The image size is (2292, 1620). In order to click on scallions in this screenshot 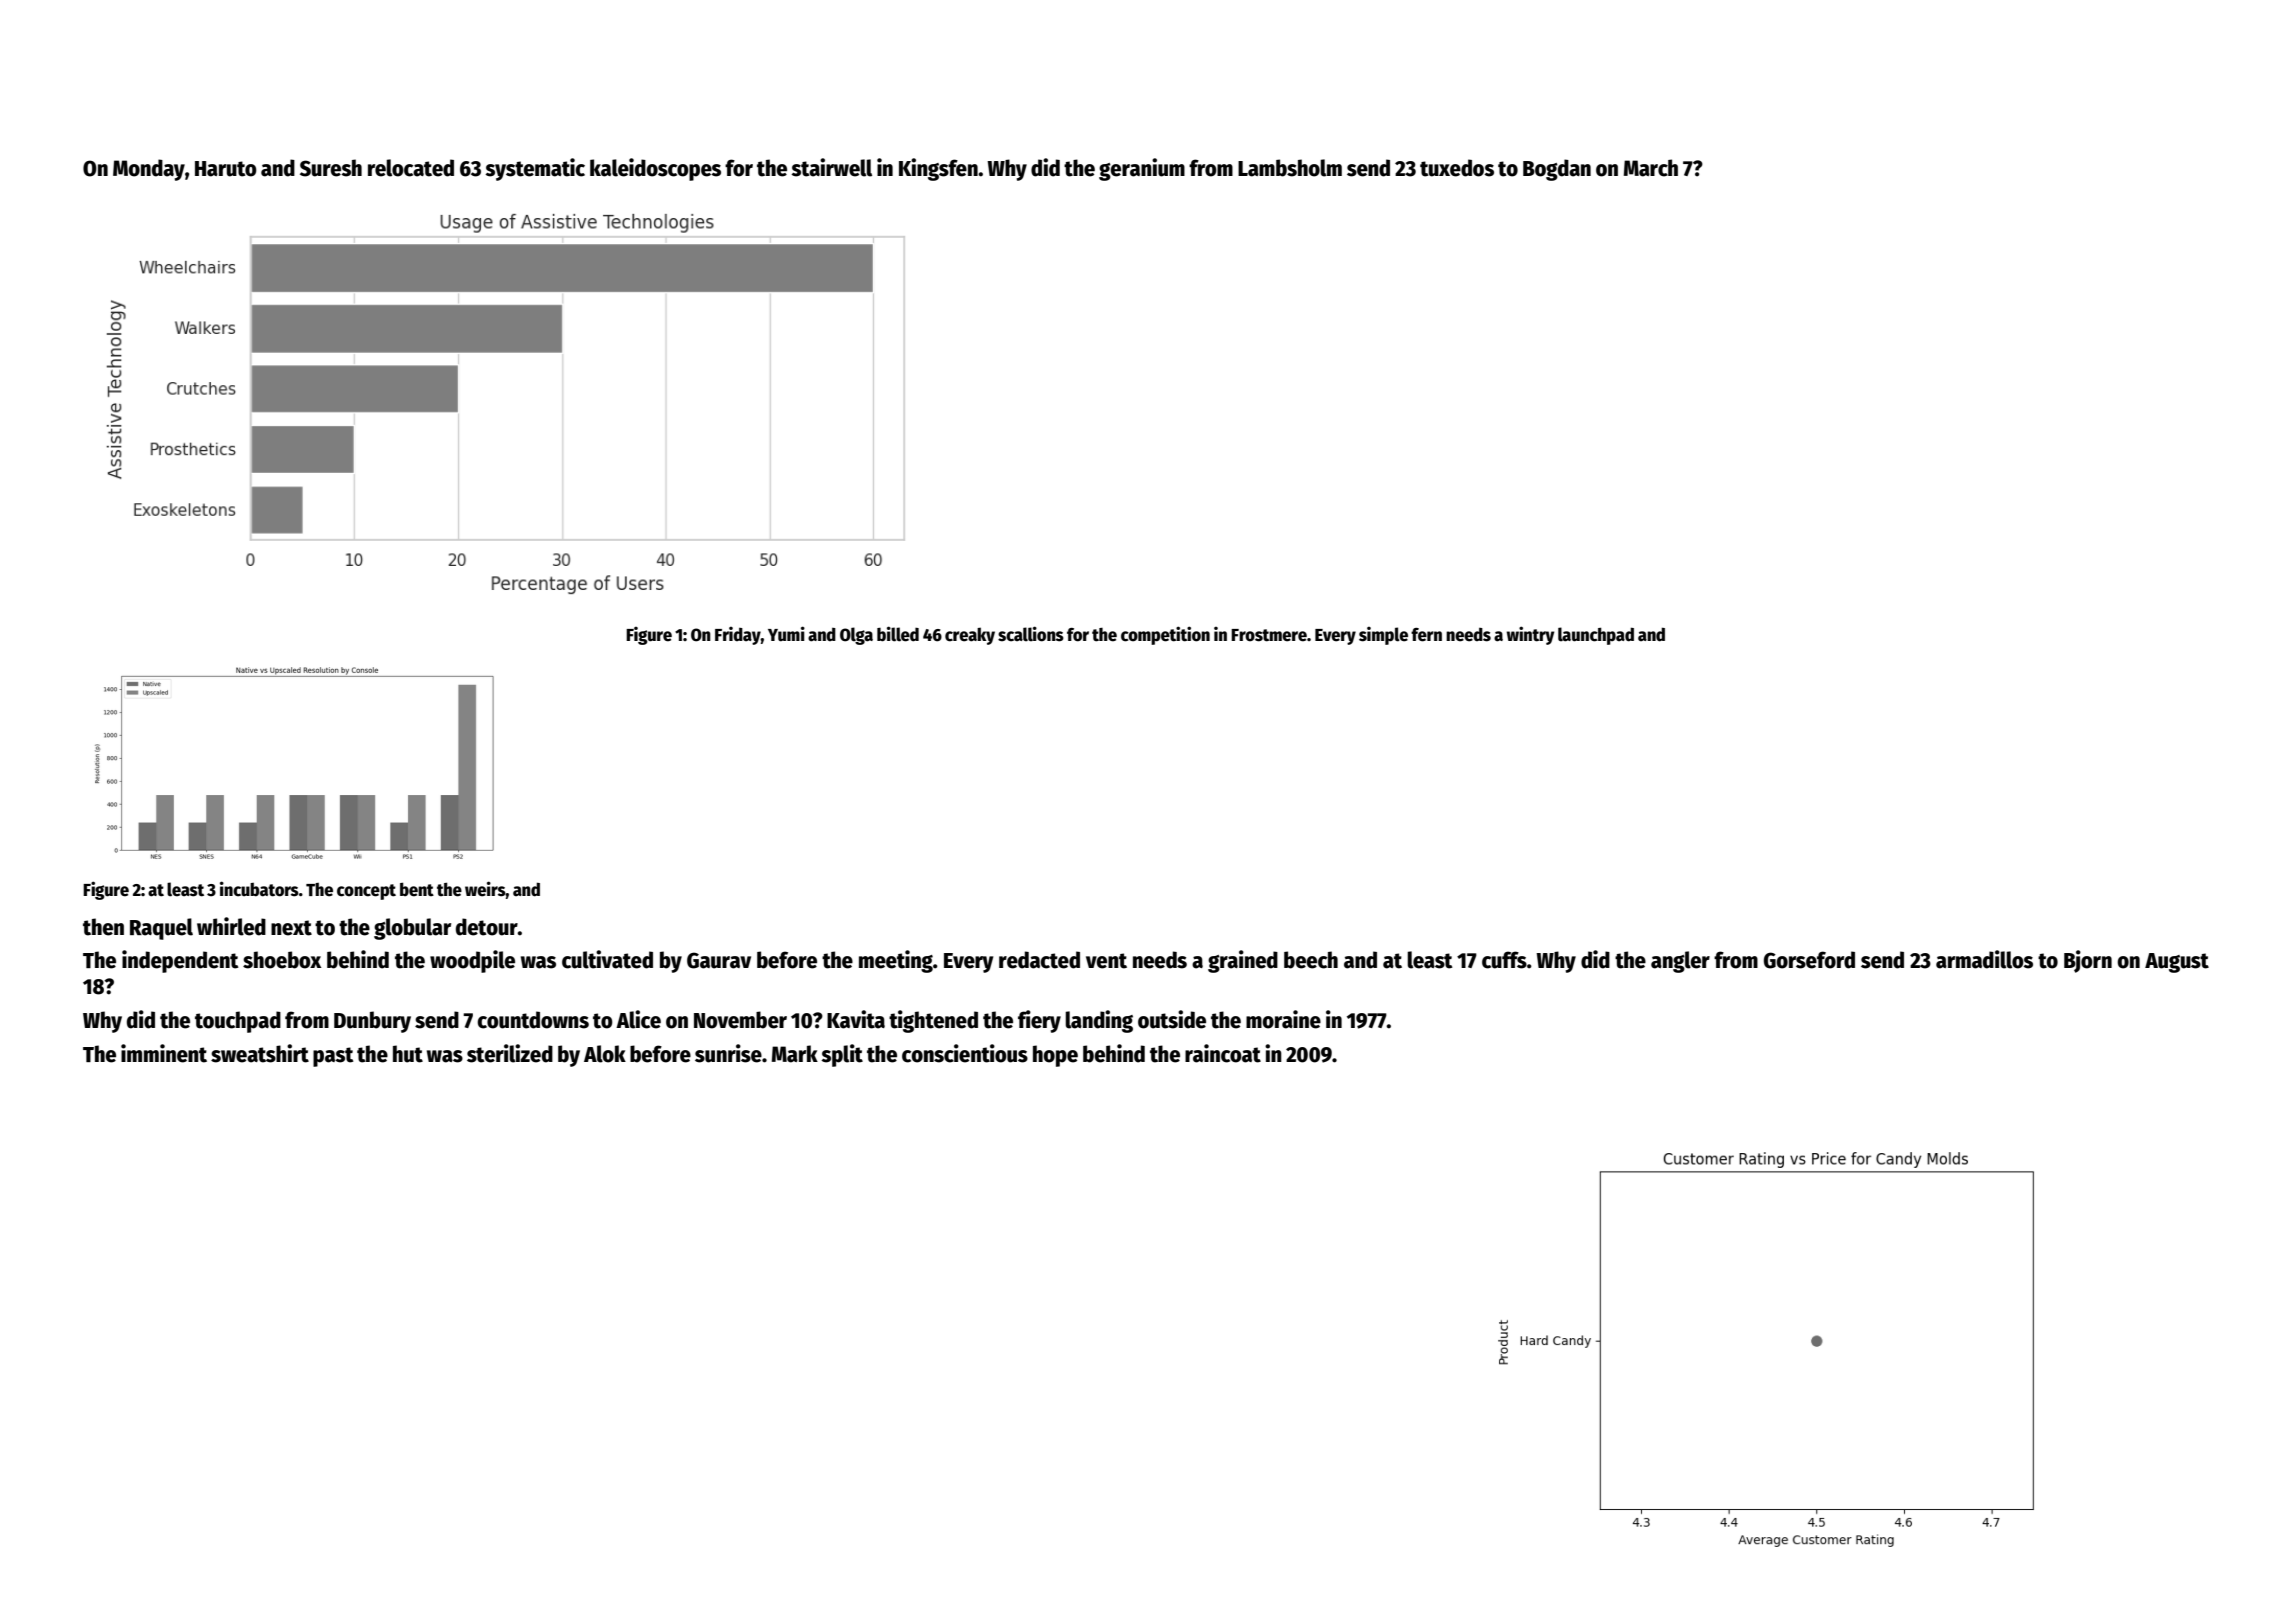, I will do `click(1031, 634)`.
